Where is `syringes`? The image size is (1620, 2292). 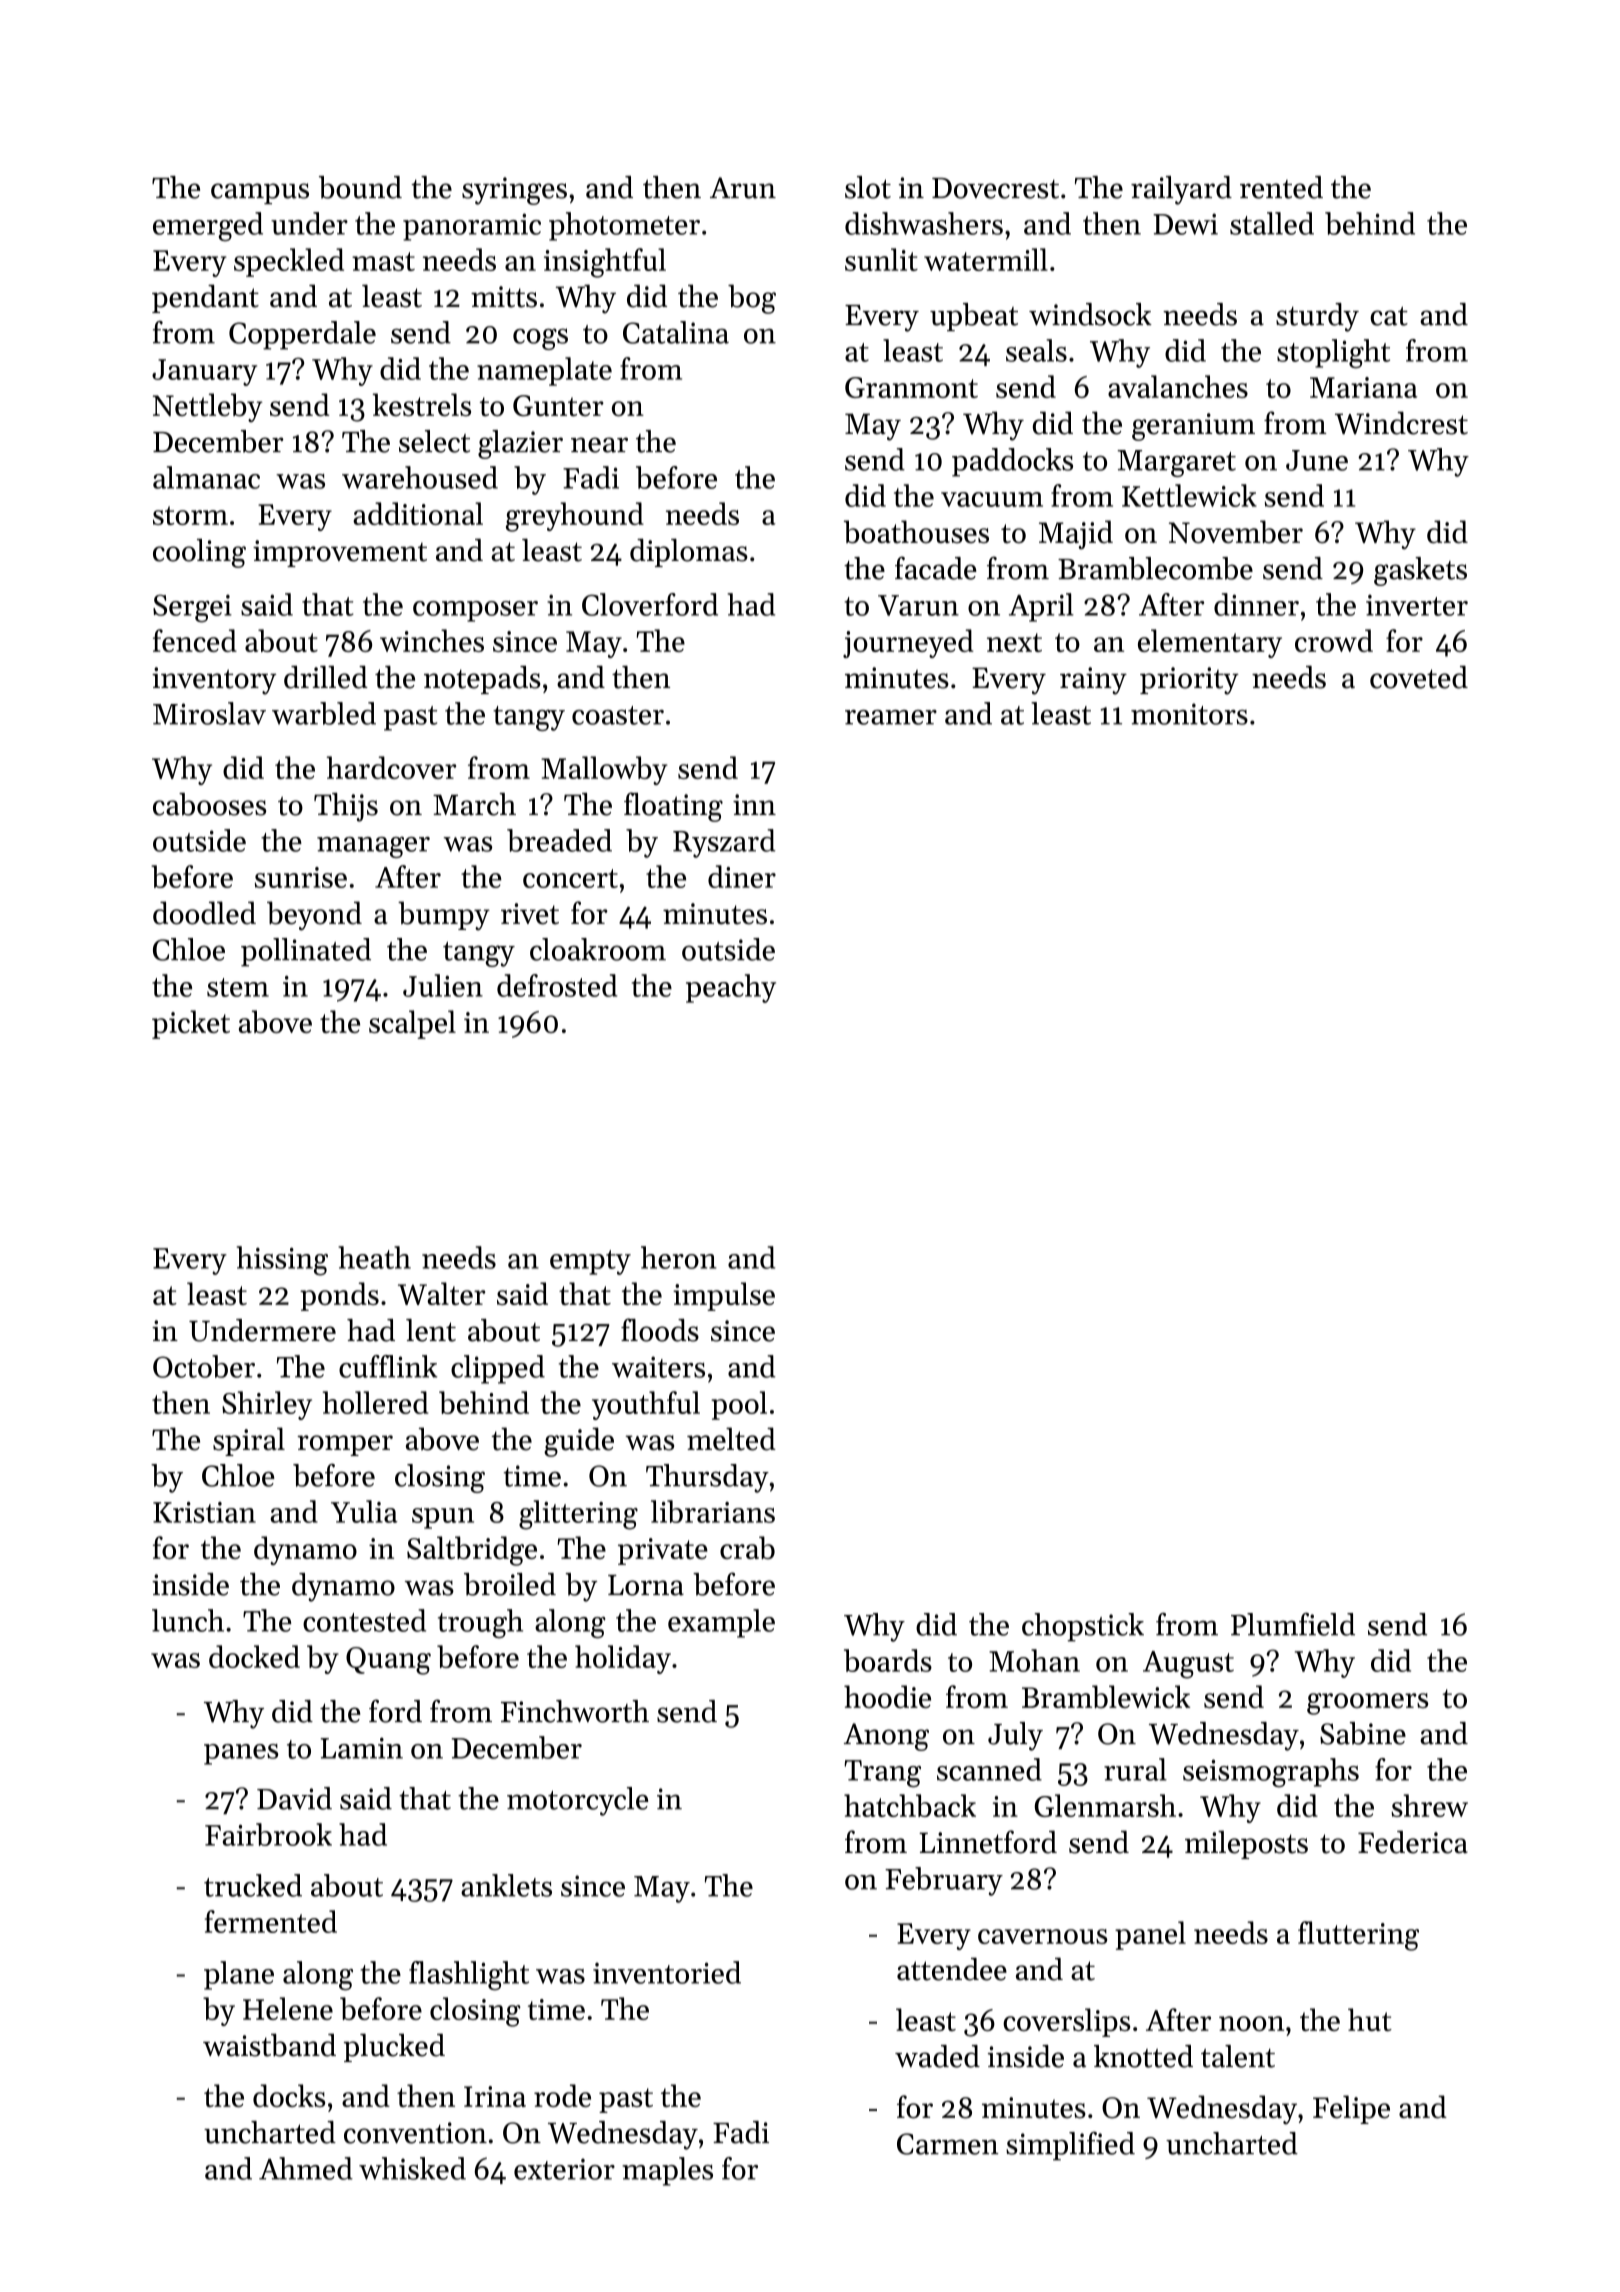 syringes is located at coordinates (514, 191).
